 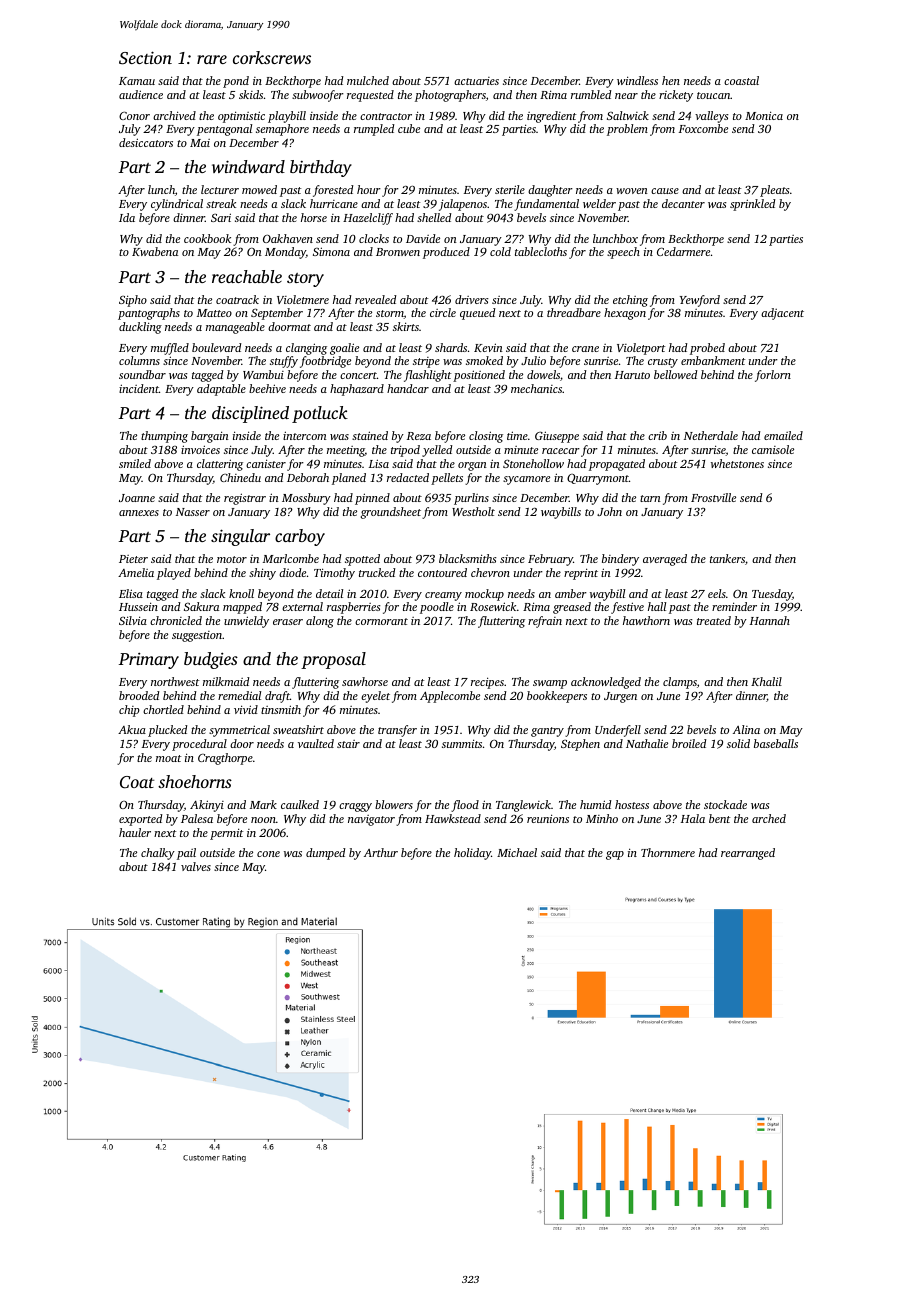 I want to click on Palesa, so click(x=197, y=818).
